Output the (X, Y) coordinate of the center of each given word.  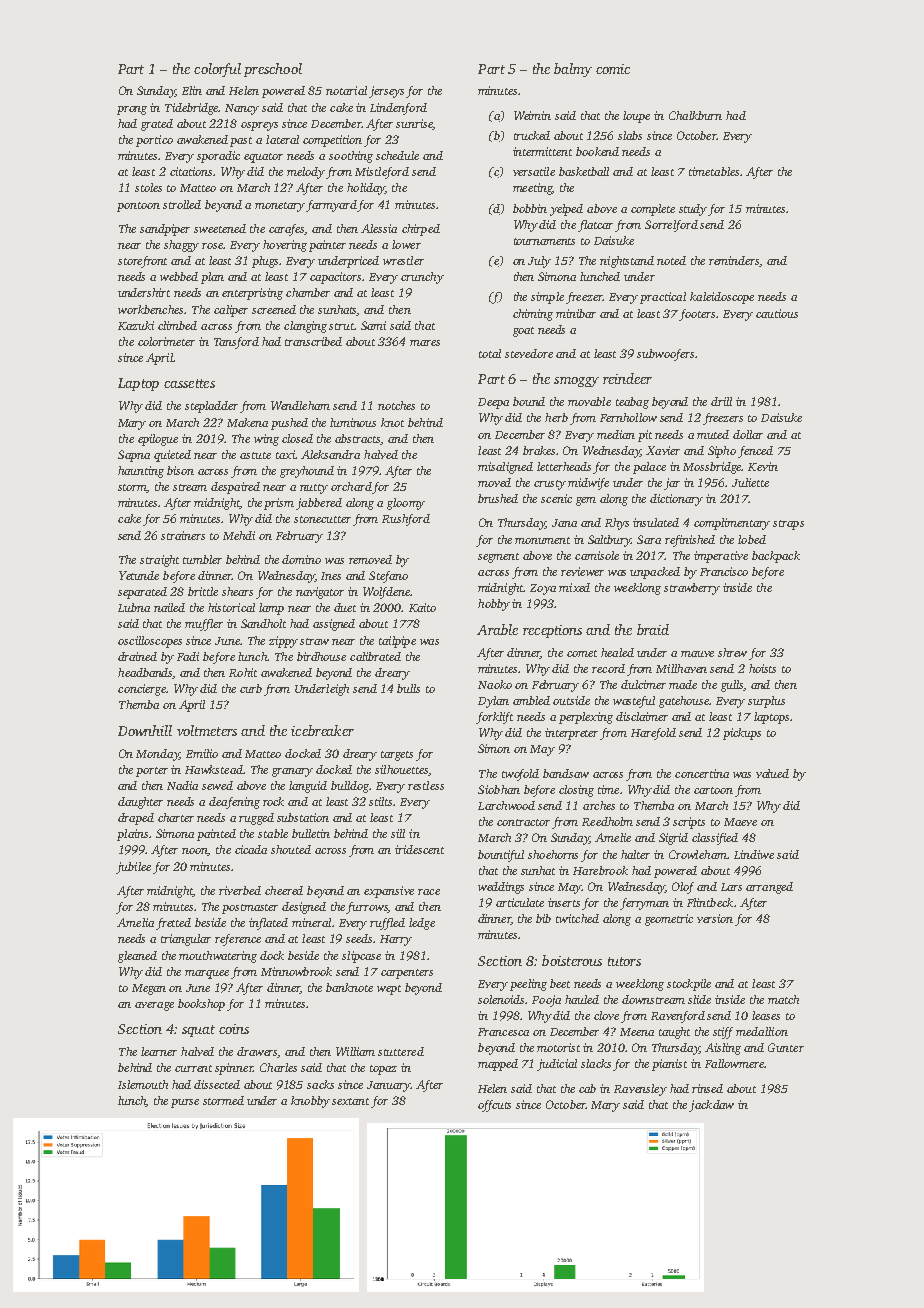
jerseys (386, 92)
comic (613, 69)
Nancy (242, 109)
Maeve (740, 822)
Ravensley (640, 1090)
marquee (207, 974)
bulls (408, 688)
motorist (558, 1047)
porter (152, 772)
